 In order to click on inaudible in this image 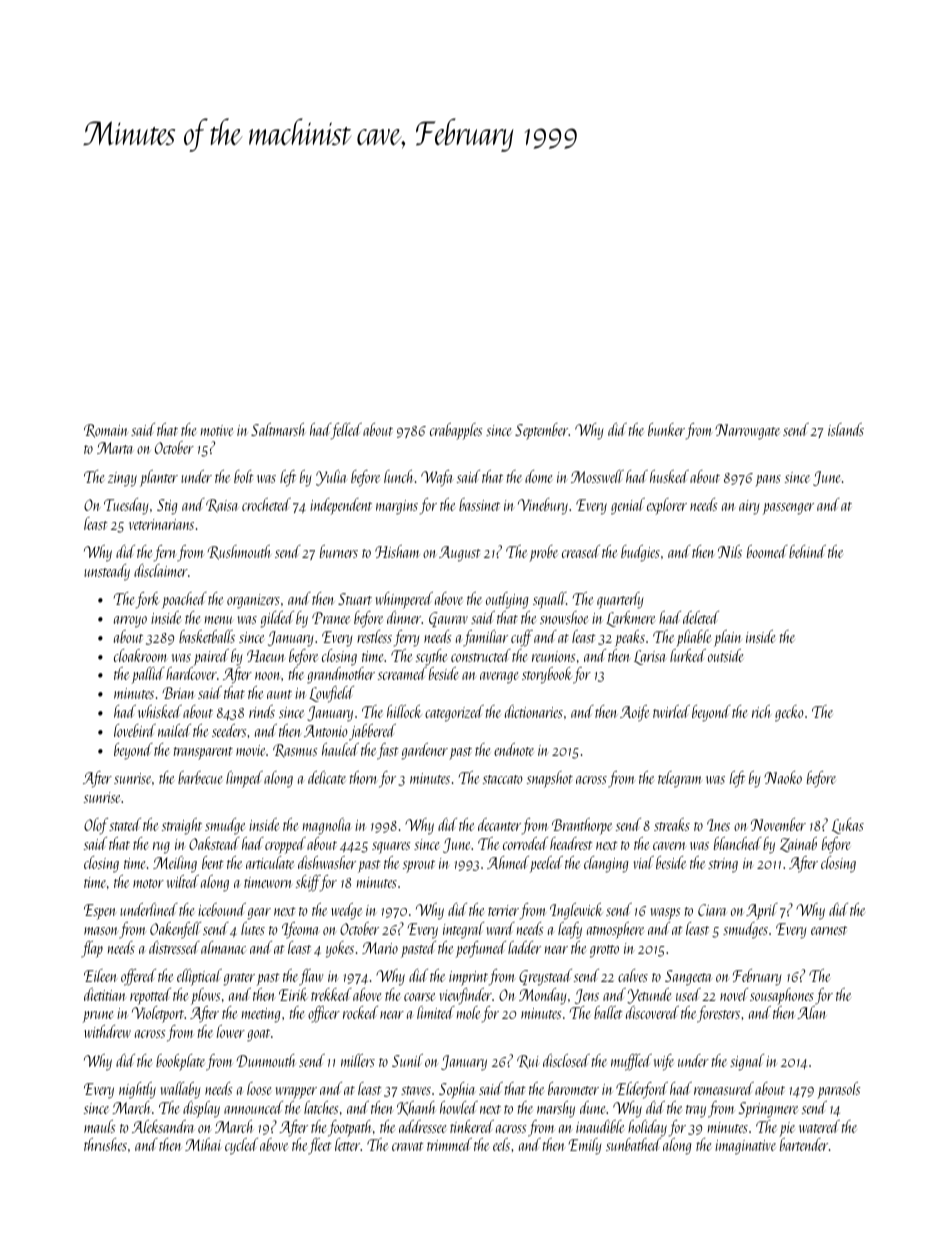, I will do `click(600, 1126)`.
